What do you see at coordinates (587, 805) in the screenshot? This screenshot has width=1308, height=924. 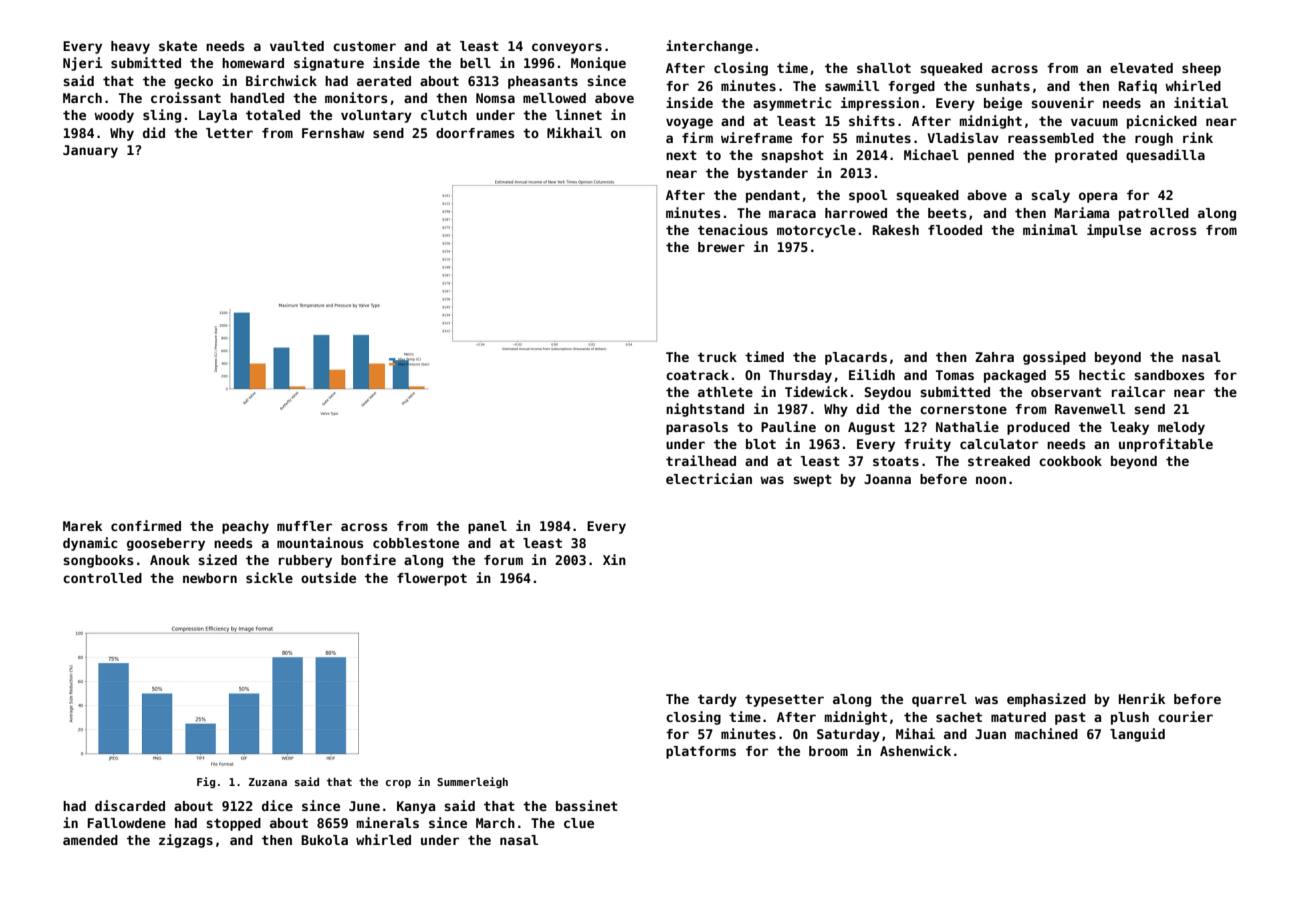 I see `bassinet` at bounding box center [587, 805].
